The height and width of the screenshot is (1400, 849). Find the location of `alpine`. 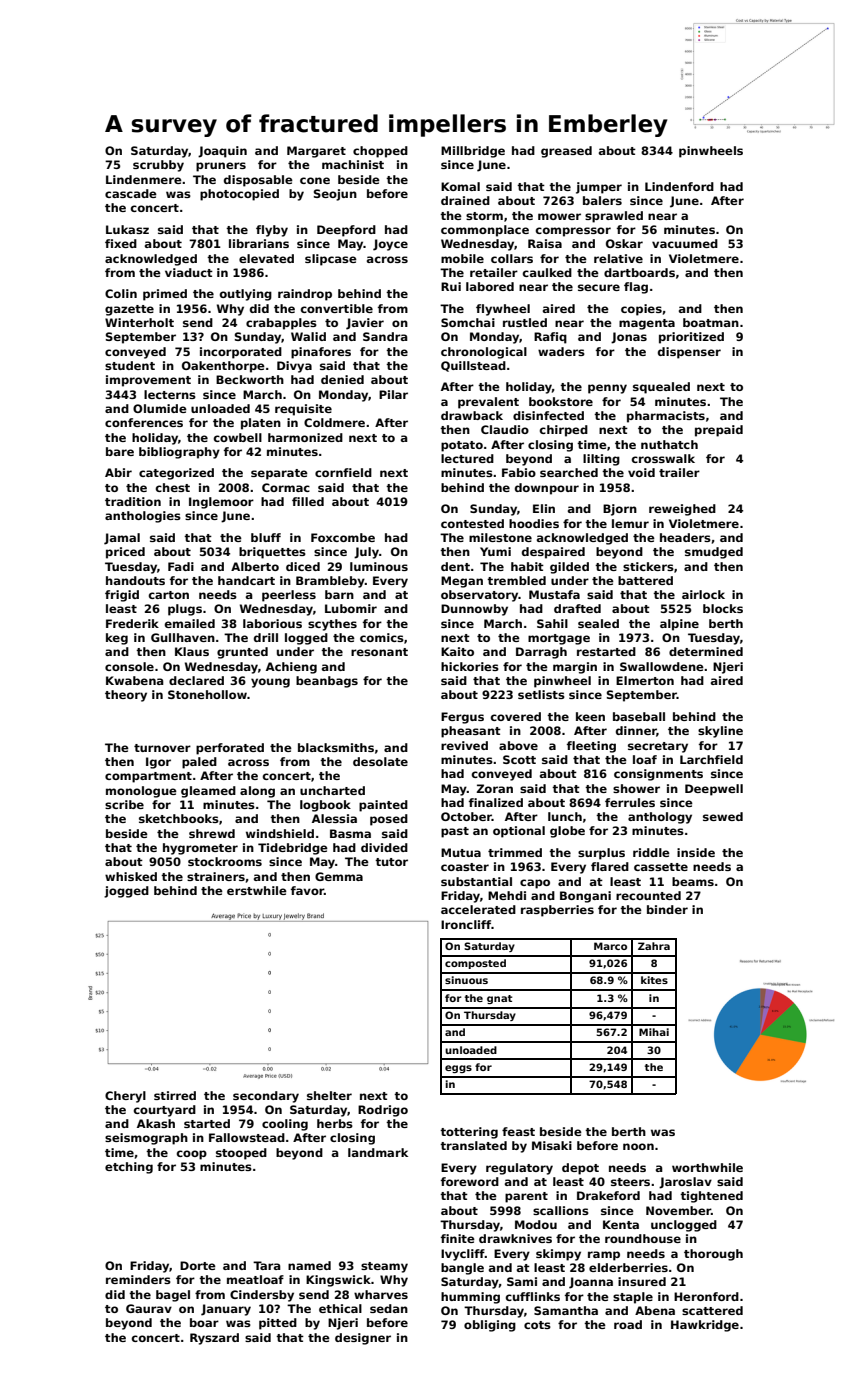

alpine is located at coordinates (679, 625).
